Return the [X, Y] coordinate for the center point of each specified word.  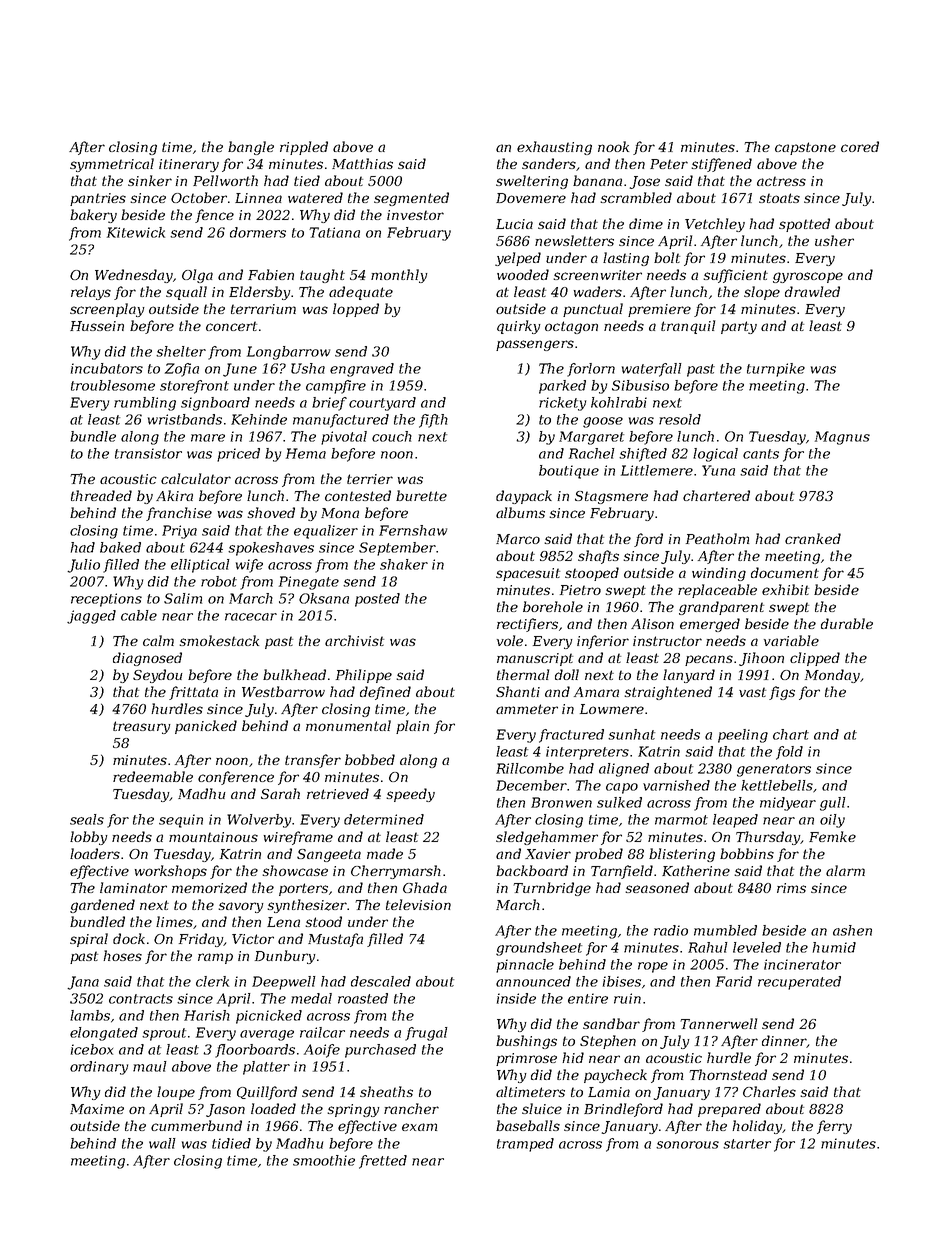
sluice [542, 1108]
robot [219, 581]
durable [847, 623]
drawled [812, 291]
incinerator [802, 964]
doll [567, 674]
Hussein [97, 326]
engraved [362, 370]
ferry [834, 1127]
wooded [523, 274]
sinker [150, 180]
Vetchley [715, 225]
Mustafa [335, 940]
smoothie [324, 1160]
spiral [89, 940]
